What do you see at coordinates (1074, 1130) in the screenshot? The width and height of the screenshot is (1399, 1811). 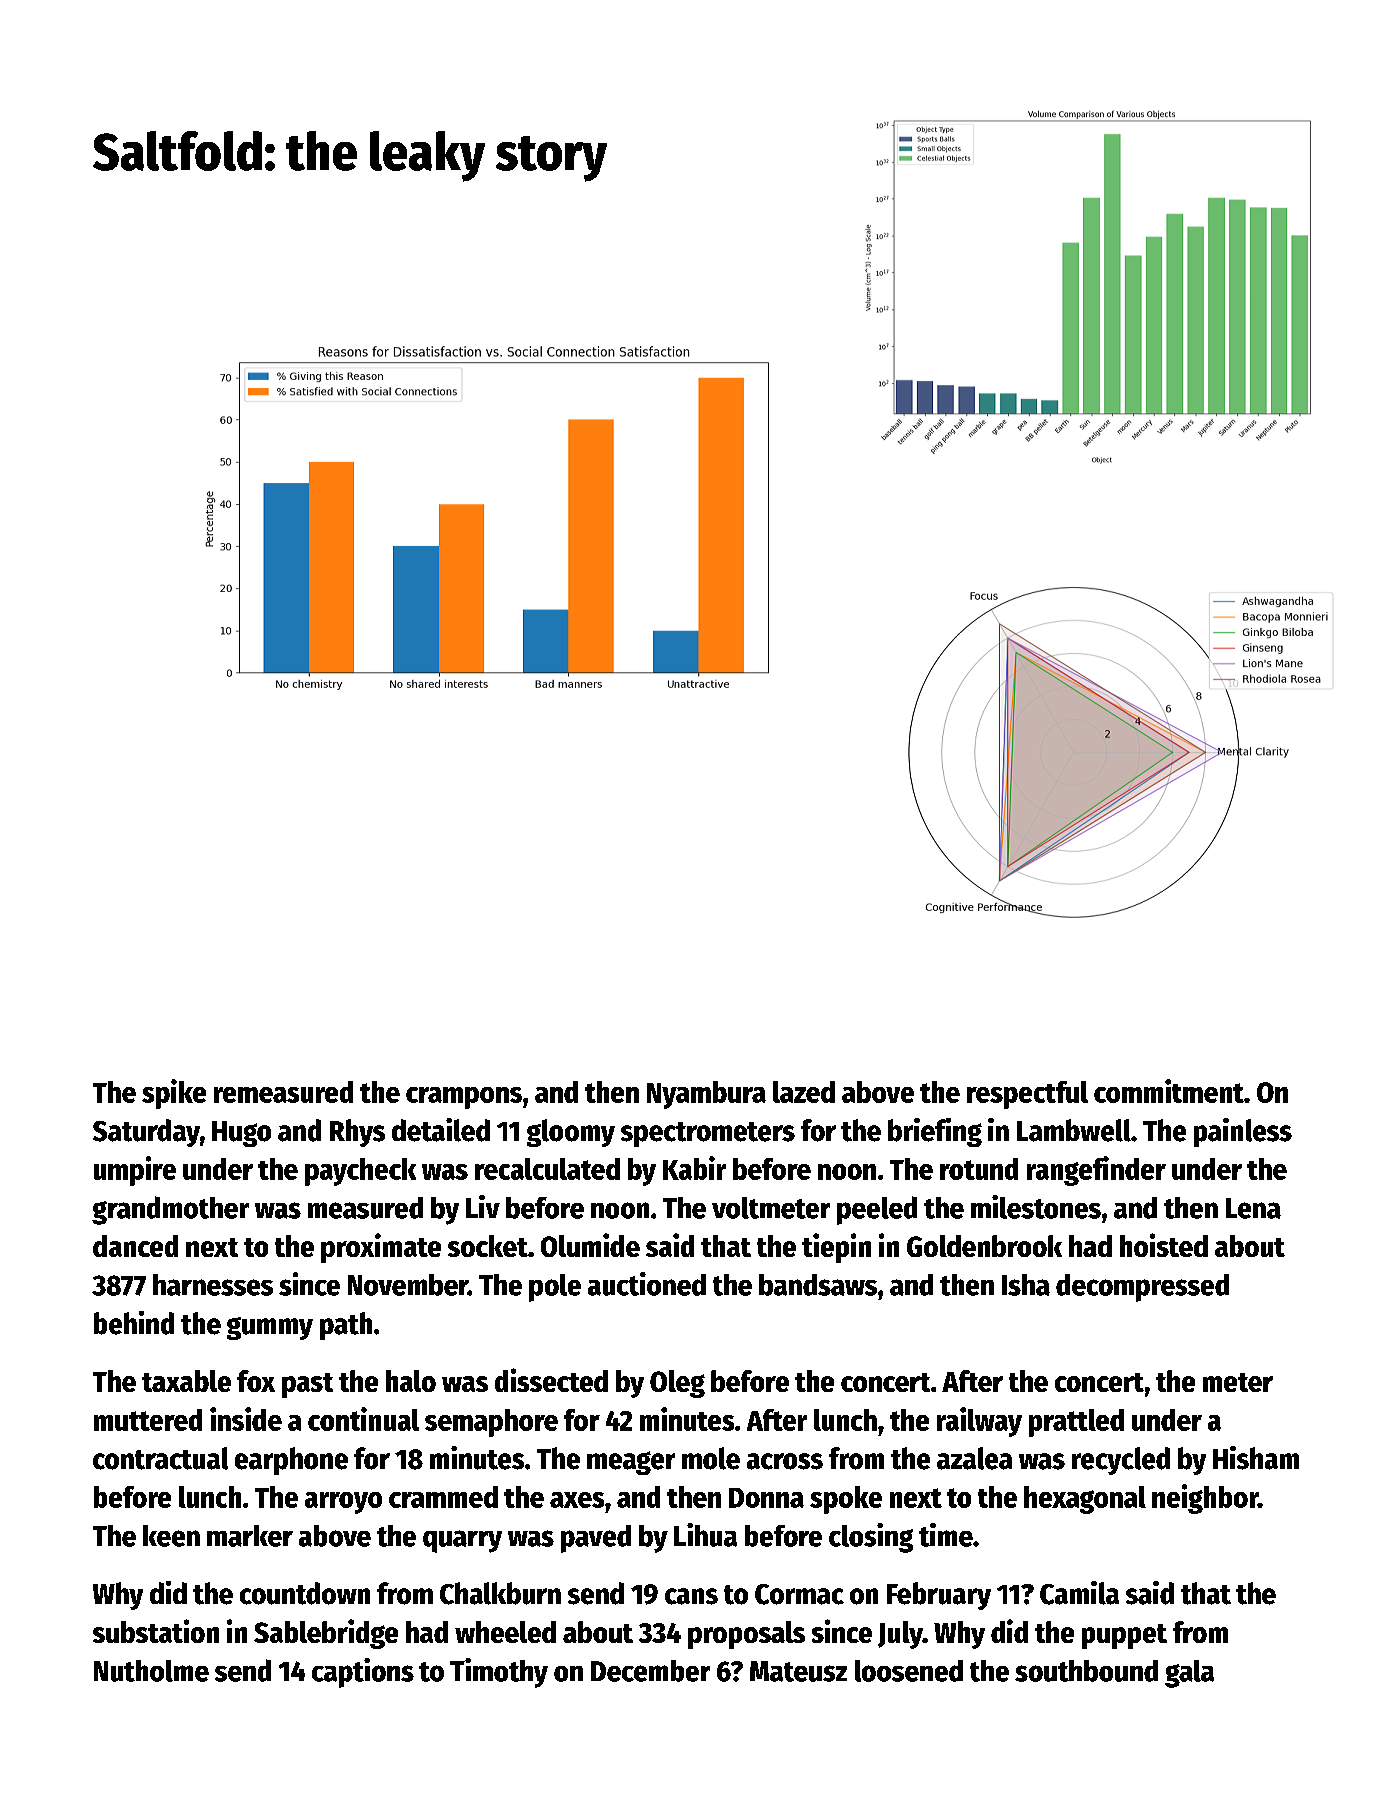 I see `Lambwell` at bounding box center [1074, 1130].
